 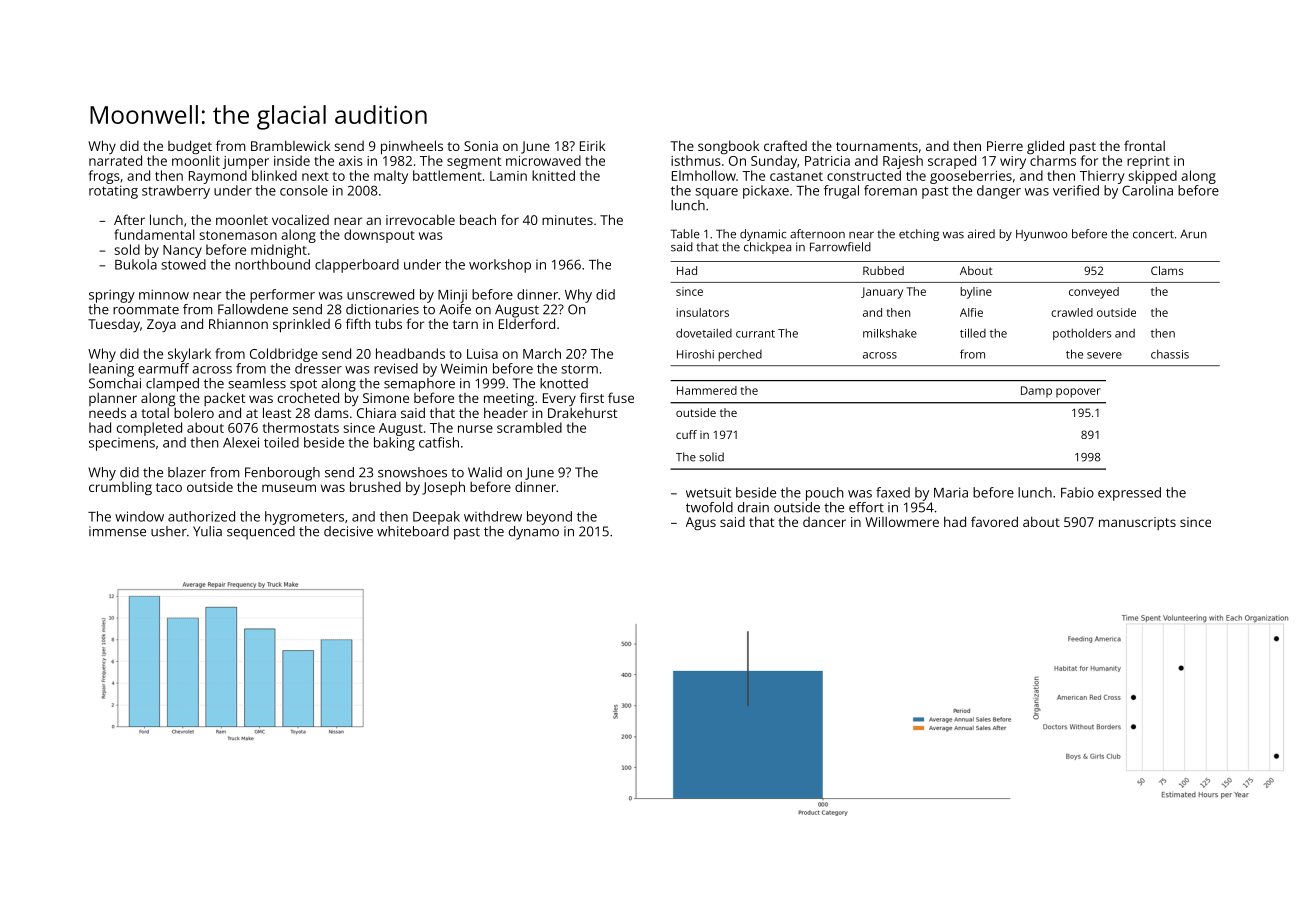 What do you see at coordinates (728, 147) in the page?
I see `songbook` at bounding box center [728, 147].
